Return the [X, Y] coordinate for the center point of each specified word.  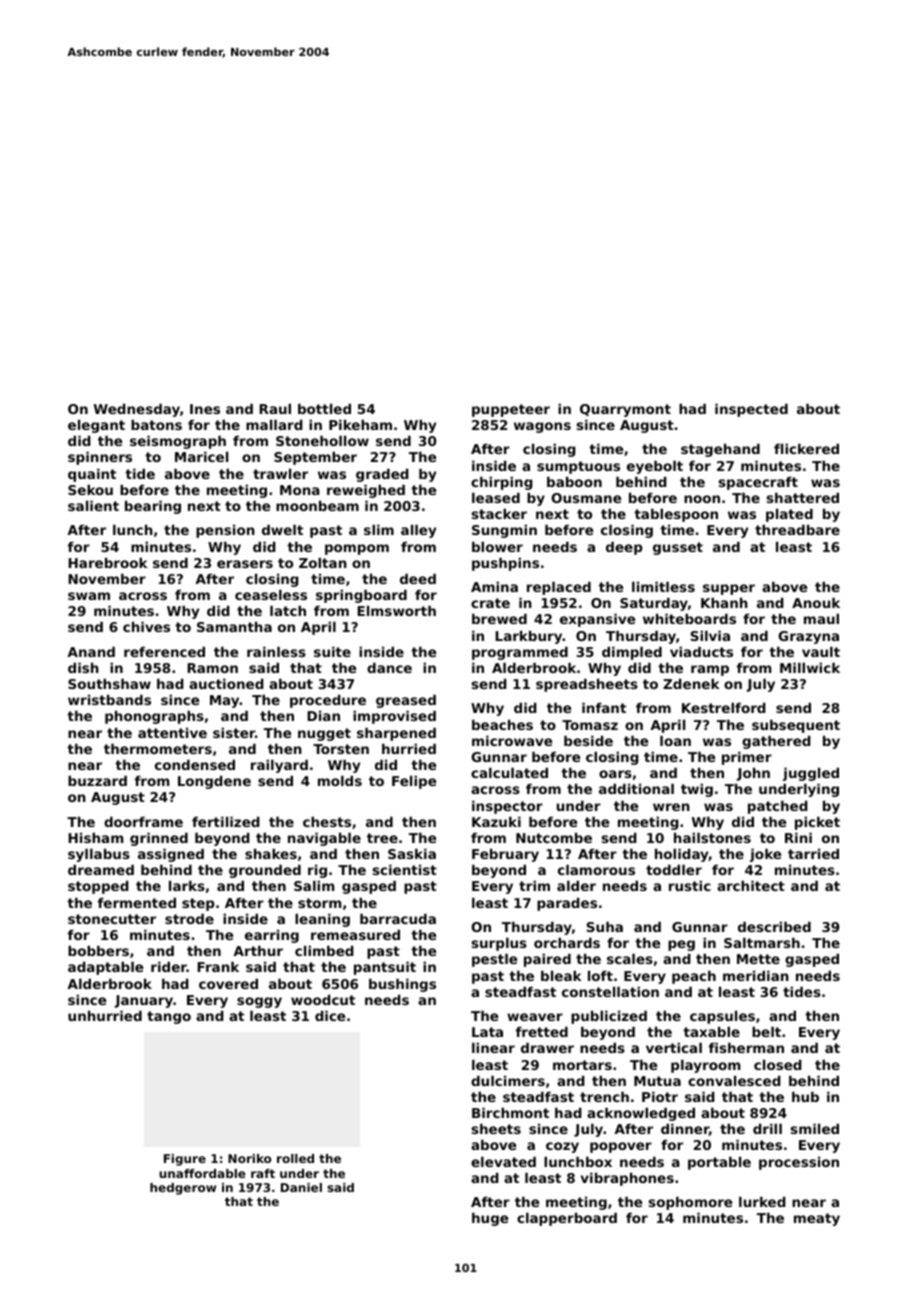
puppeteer [511, 410]
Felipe [414, 782]
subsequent [796, 726]
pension [225, 531]
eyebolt [655, 467]
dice [330, 1015]
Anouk [816, 602]
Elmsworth [396, 610]
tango [169, 1017]
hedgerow [183, 1189]
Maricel [201, 456]
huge [490, 1219]
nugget [324, 734]
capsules [722, 1017]
